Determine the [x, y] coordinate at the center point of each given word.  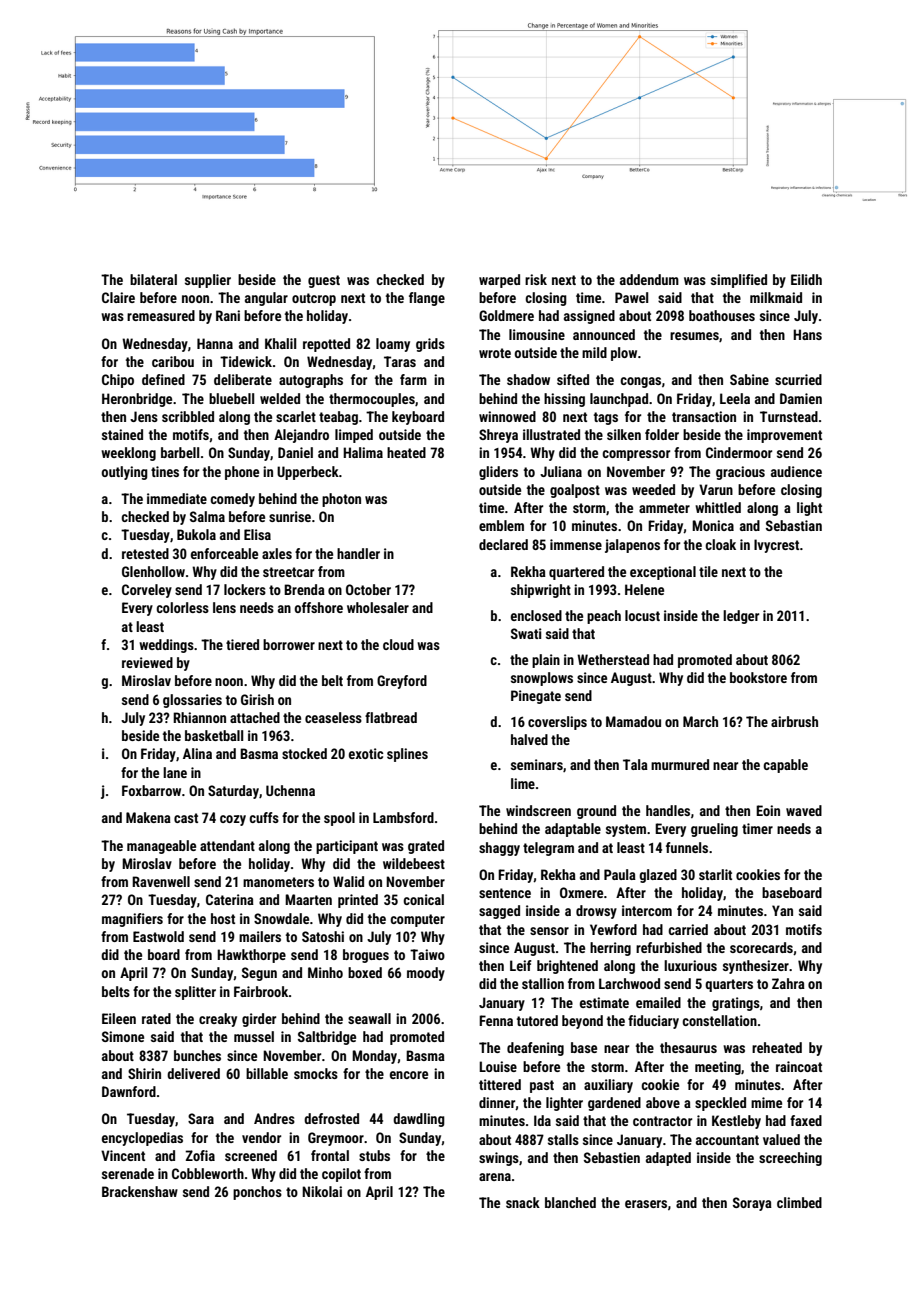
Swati [526, 633]
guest [324, 281]
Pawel [631, 297]
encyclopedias [142, 1139]
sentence [505, 893]
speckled [720, 1104]
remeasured [161, 315]
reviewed [147, 662]
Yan [782, 910]
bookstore [758, 677]
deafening [535, 1049]
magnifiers [132, 920]
